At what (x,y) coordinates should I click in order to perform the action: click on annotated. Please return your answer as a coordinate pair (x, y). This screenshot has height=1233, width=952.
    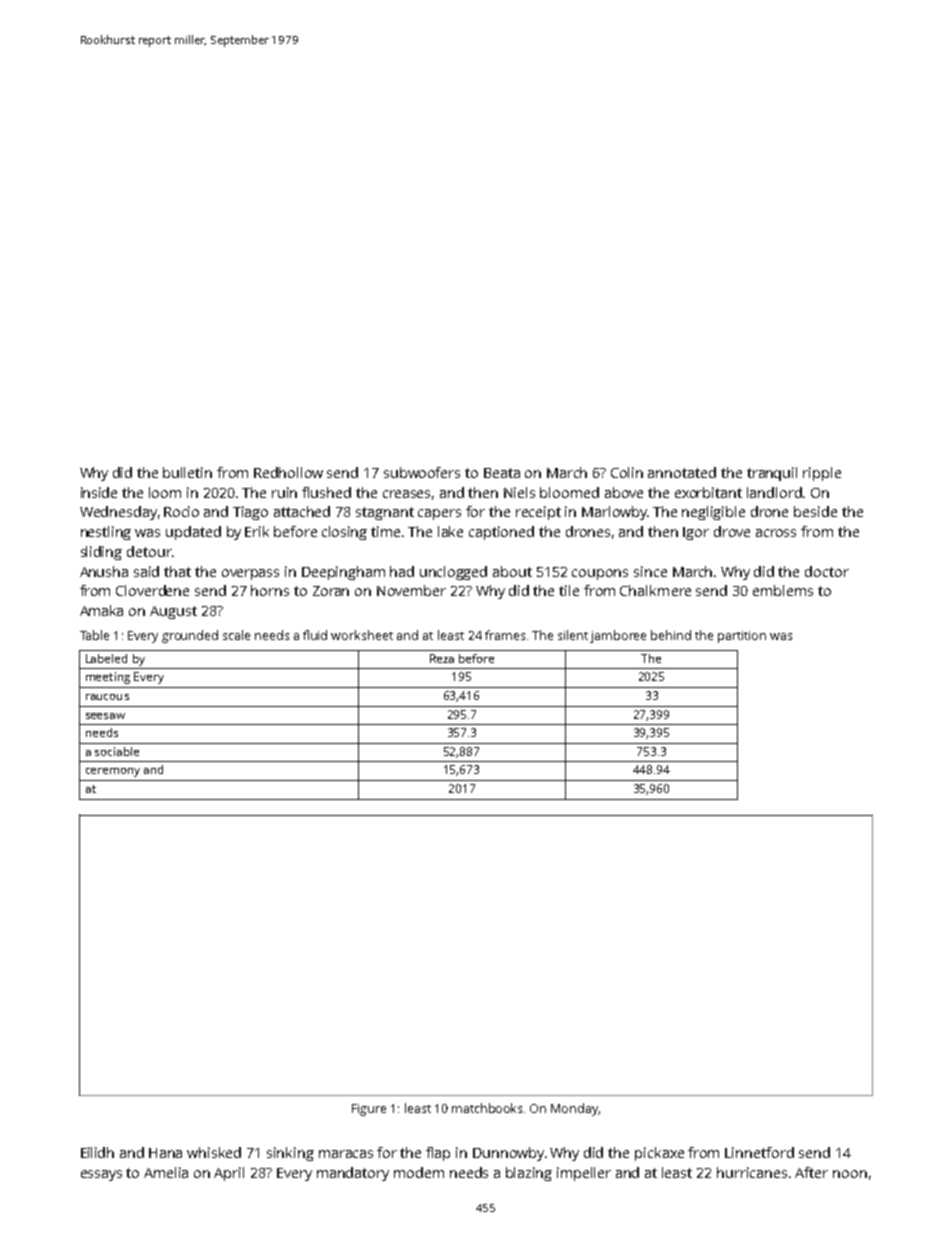
    Looking at the image, I should click on (682, 472).
